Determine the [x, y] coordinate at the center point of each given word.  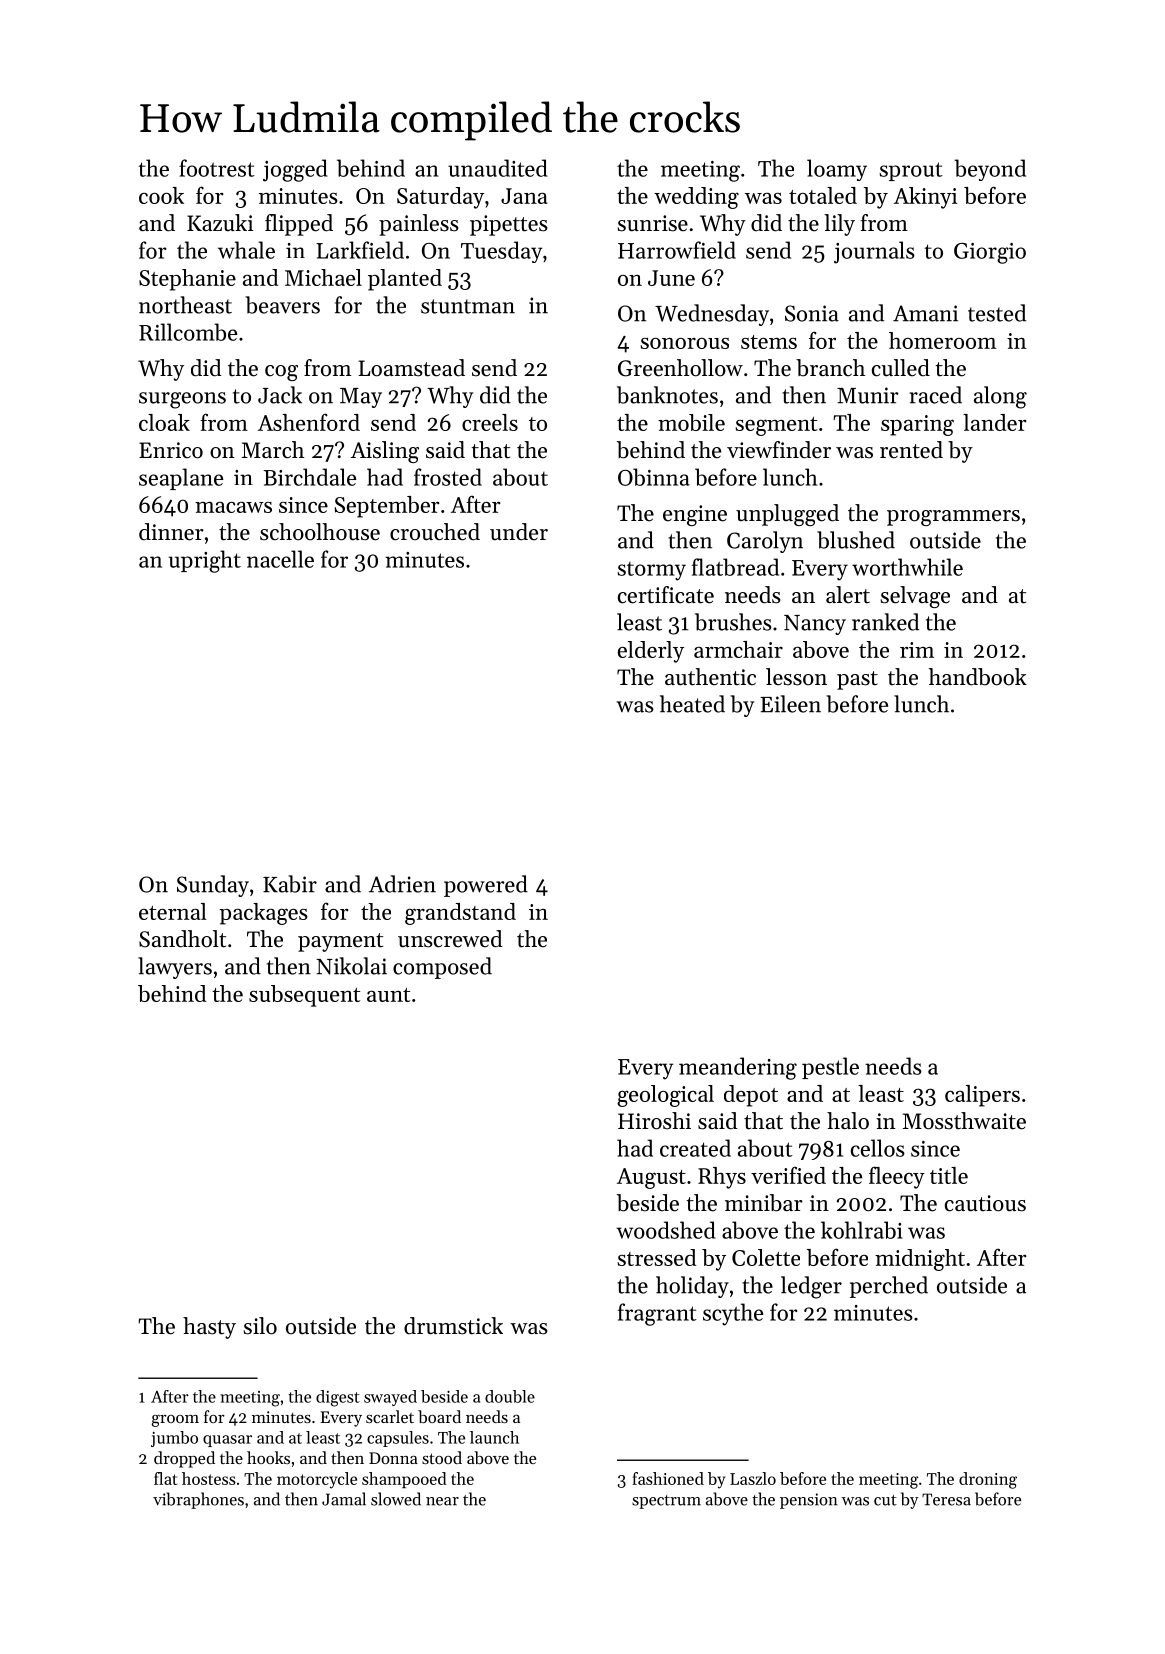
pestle [830, 1068]
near [442, 1501]
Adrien [402, 884]
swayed [390, 1398]
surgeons [182, 400]
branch [830, 368]
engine [695, 515]
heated [692, 704]
